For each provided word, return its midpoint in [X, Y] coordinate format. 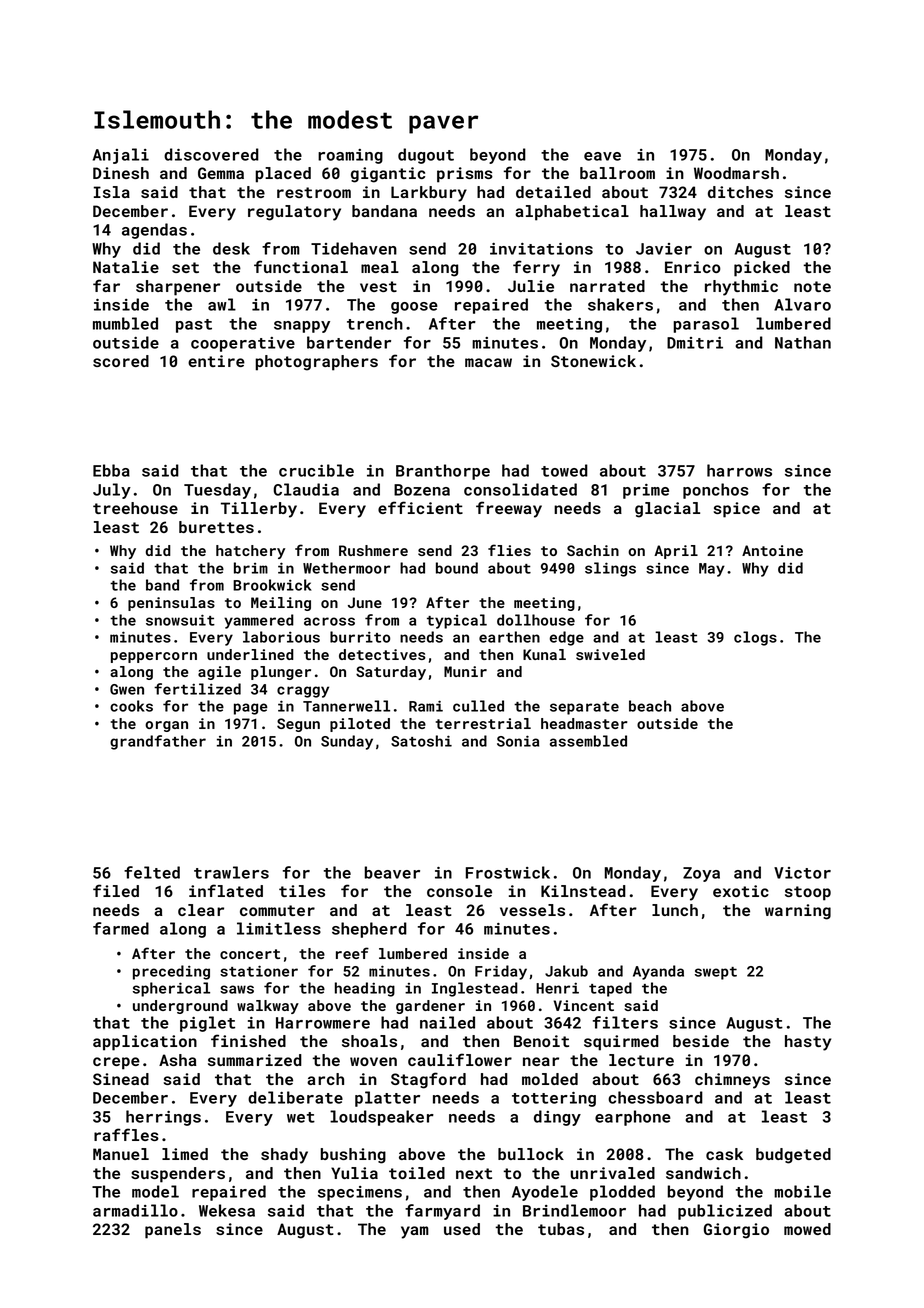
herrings [163, 1118]
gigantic [388, 175]
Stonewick [593, 361]
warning [798, 912]
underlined [250, 654]
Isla [112, 192]
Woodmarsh [736, 173]
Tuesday [217, 491]
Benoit [541, 1041]
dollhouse [536, 620]
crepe [116, 1063]
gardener [430, 1007]
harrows [739, 470]
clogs [755, 638]
